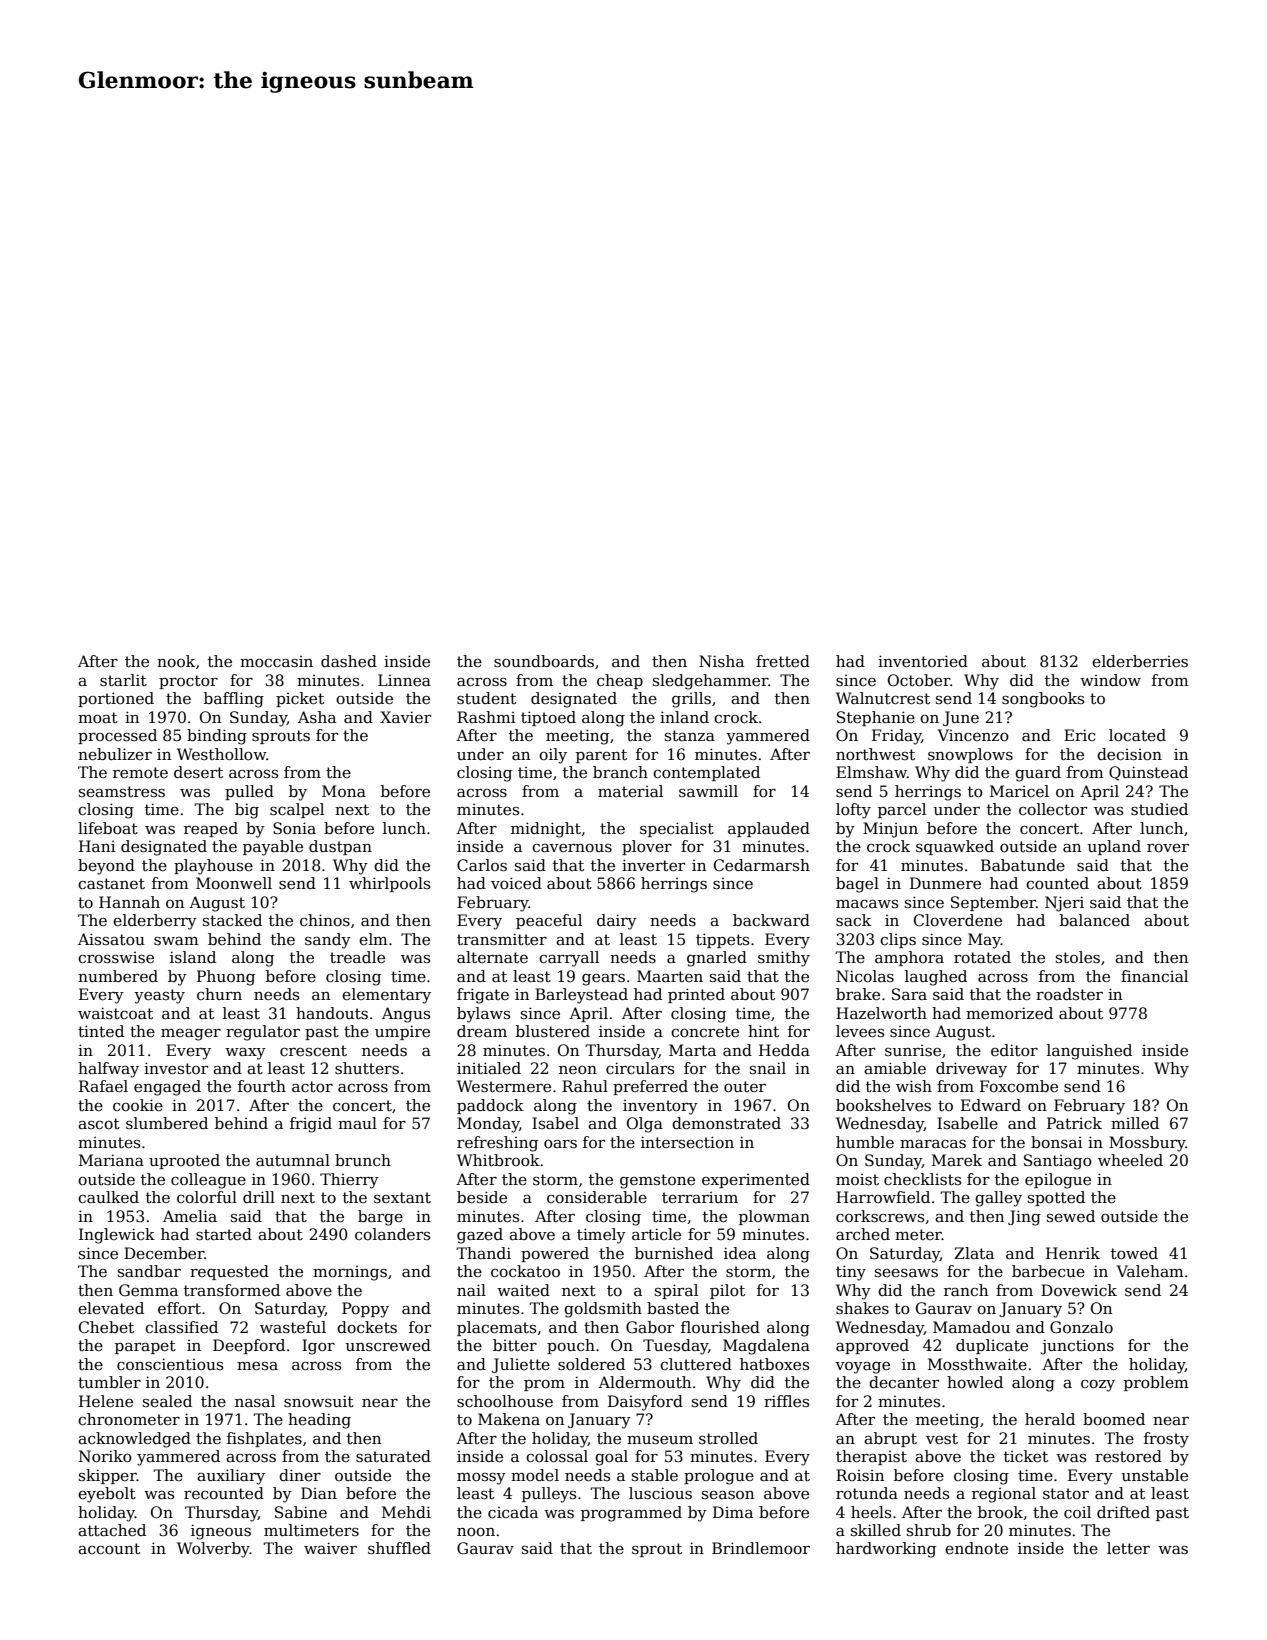 The image size is (1267, 1640). Describe the element at coordinates (1038, 774) in the screenshot. I see `guard` at that location.
